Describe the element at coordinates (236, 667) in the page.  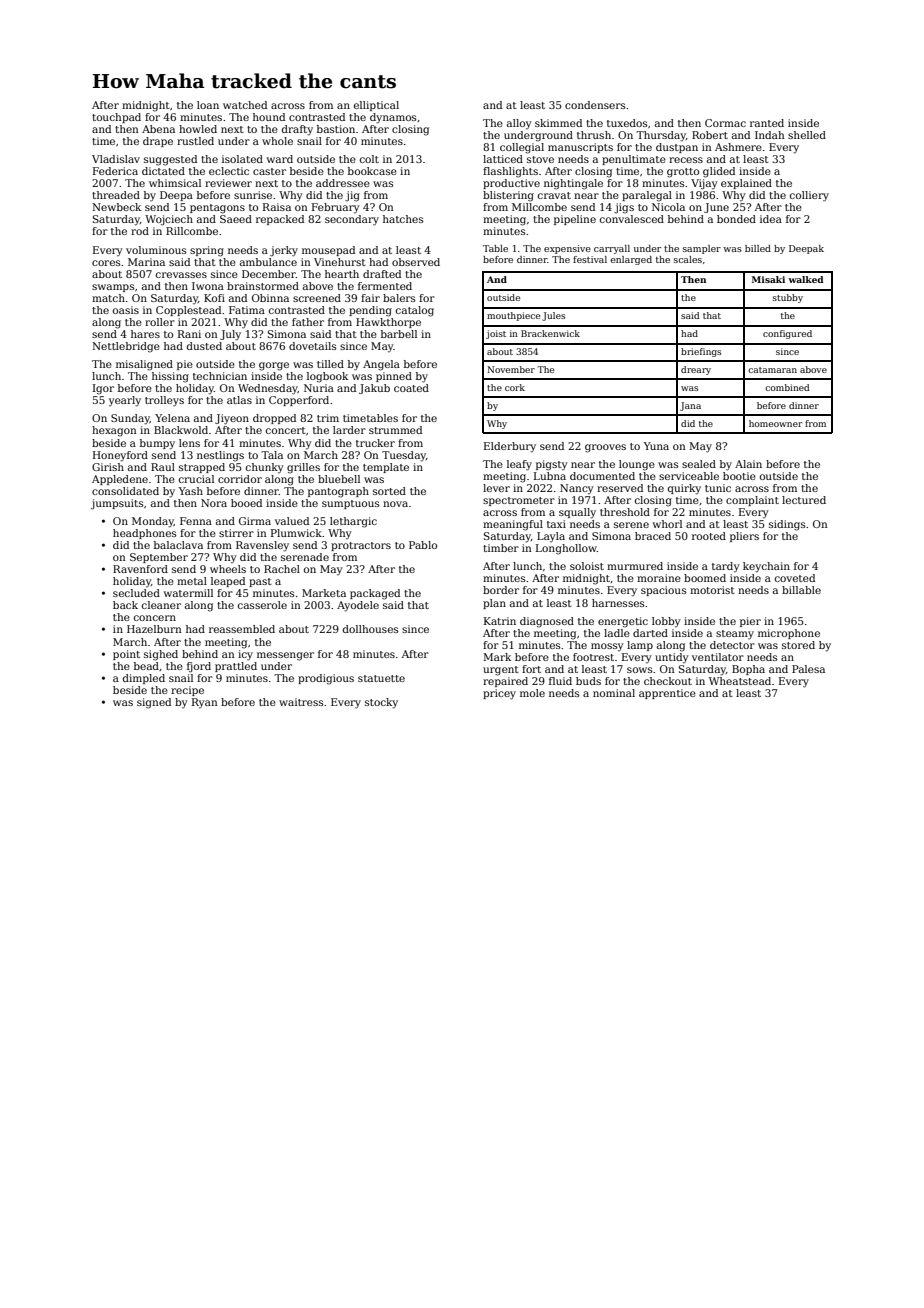
I see `prattled` at that location.
